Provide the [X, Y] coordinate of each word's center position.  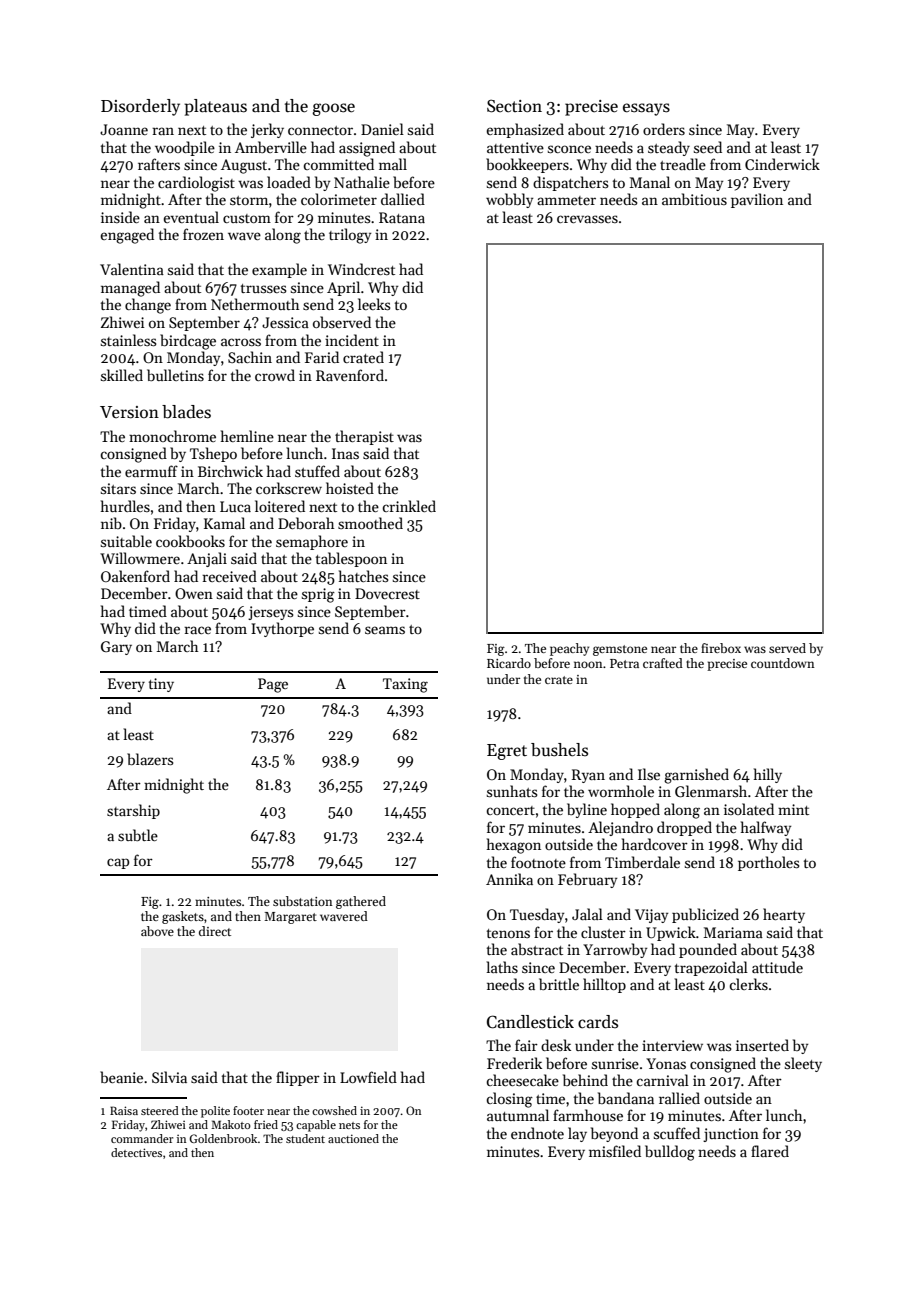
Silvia [169, 1077]
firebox [721, 648]
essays [646, 109]
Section [514, 106]
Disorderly [140, 107]
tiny [161, 685]
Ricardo [509, 663]
